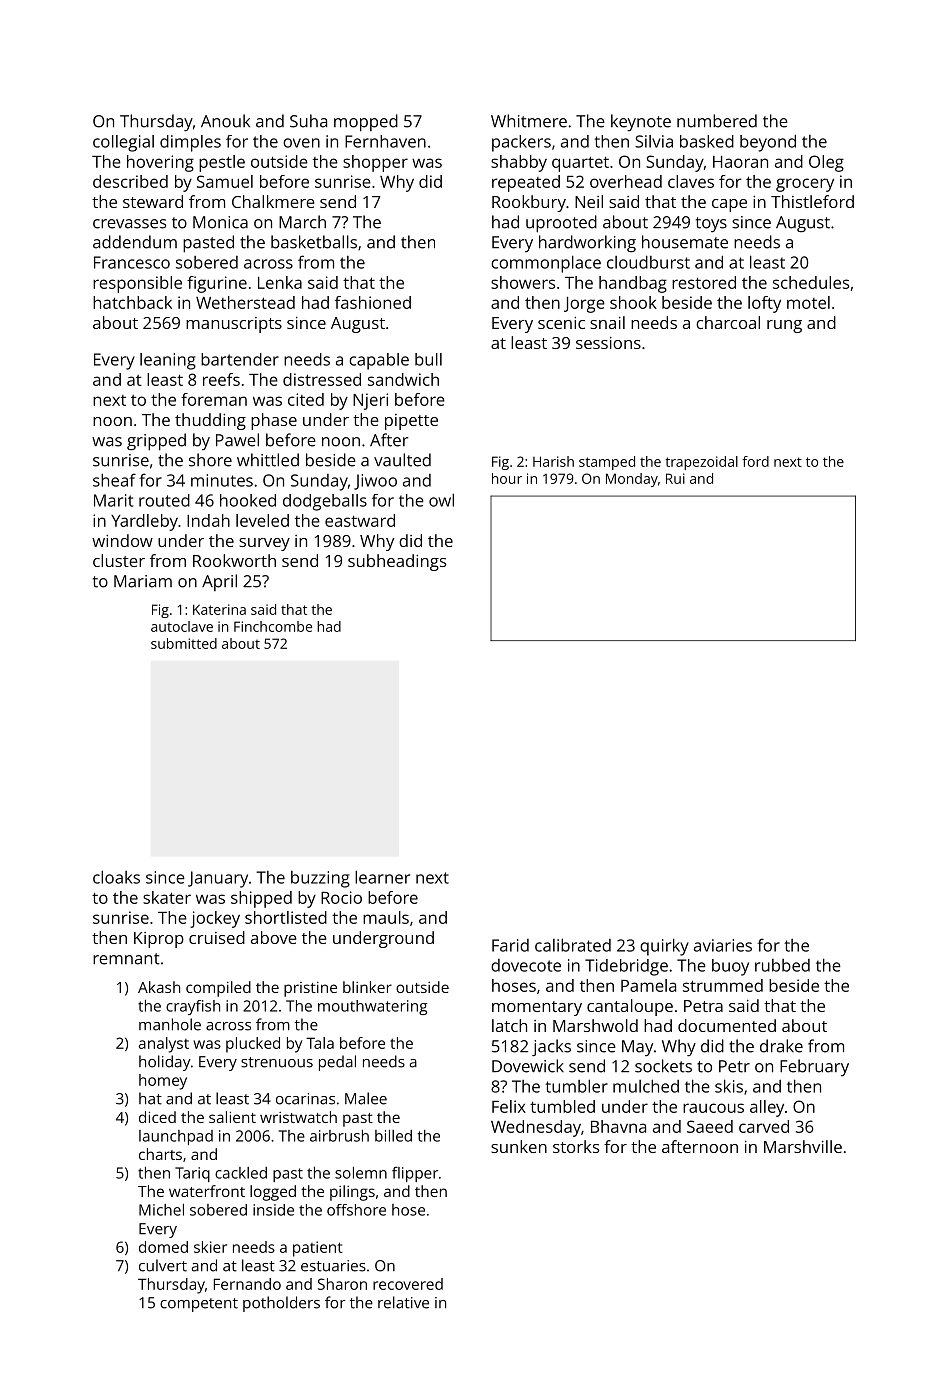 The height and width of the screenshot is (1373, 948). Describe the element at coordinates (161, 1210) in the screenshot. I see `Michel` at that location.
